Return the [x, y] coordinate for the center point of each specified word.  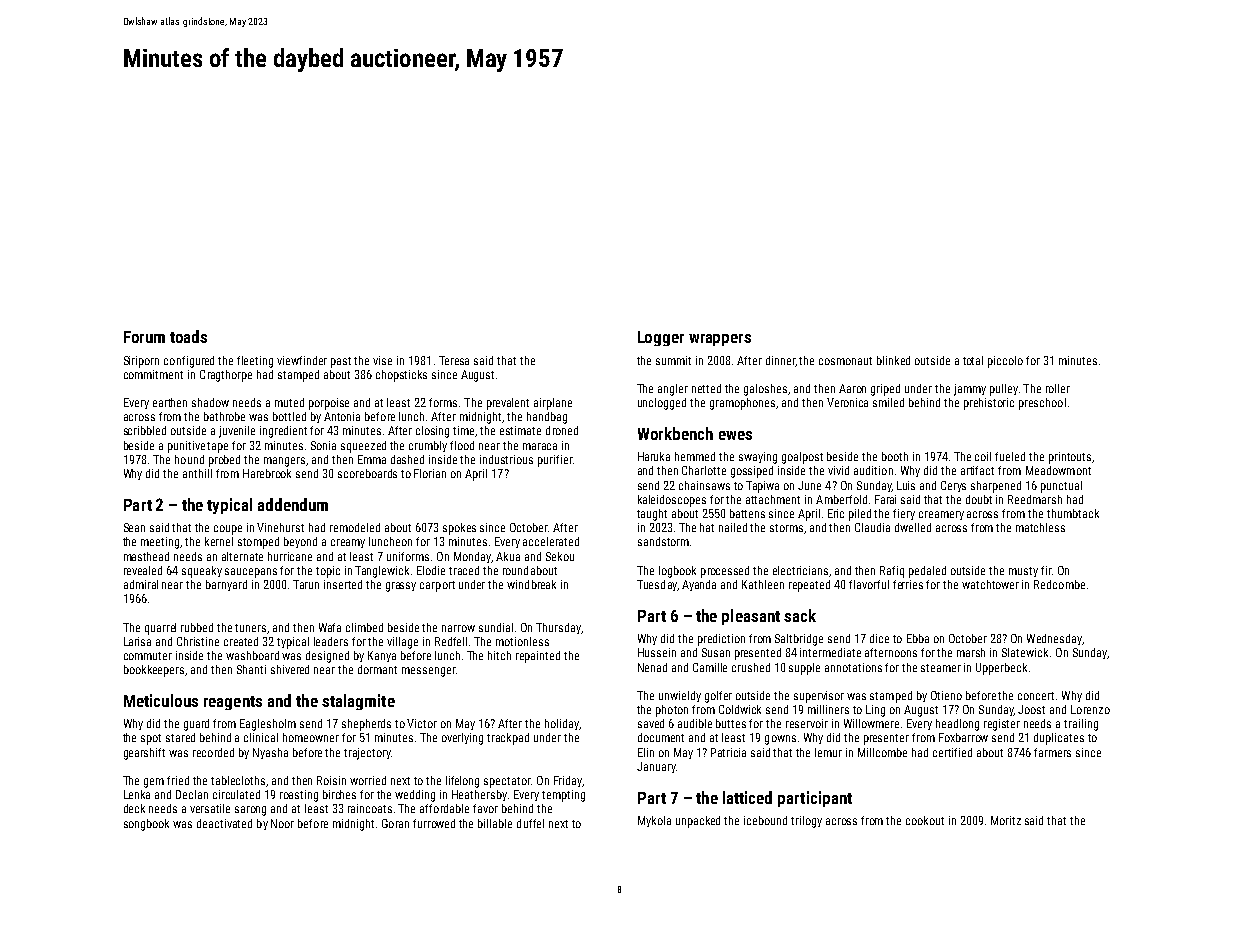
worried [368, 780]
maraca [540, 446]
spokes [459, 529]
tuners [250, 628]
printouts [1070, 458]
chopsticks [401, 376]
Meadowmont [1058, 470]
